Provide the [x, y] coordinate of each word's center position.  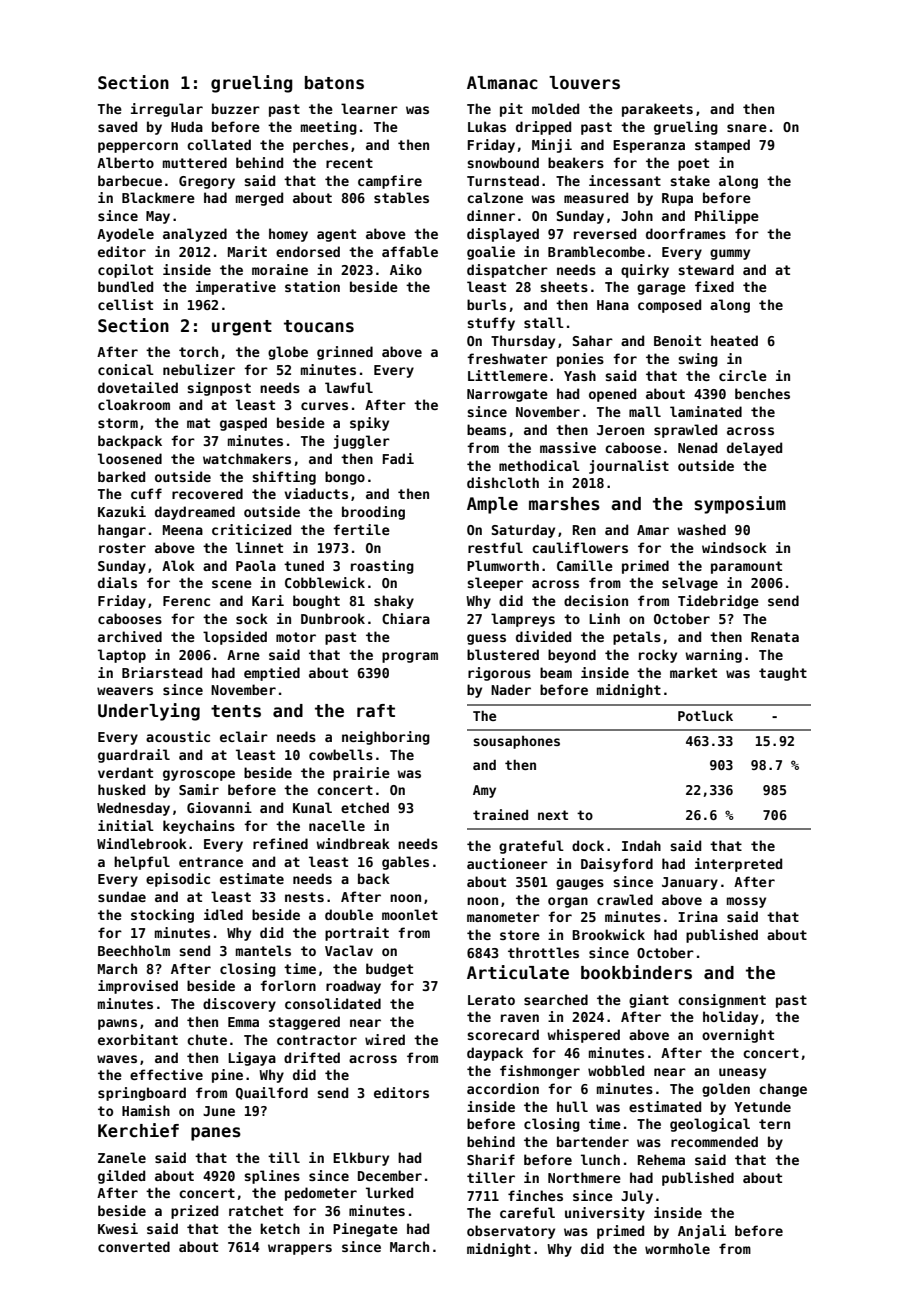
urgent [242, 328]
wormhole [677, 1248]
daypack [495, 1054]
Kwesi [118, 1228]
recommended [714, 1141]
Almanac [502, 83]
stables [401, 197]
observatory [511, 1232]
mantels [263, 950]
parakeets [657, 110]
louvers [584, 83]
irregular [167, 110]
